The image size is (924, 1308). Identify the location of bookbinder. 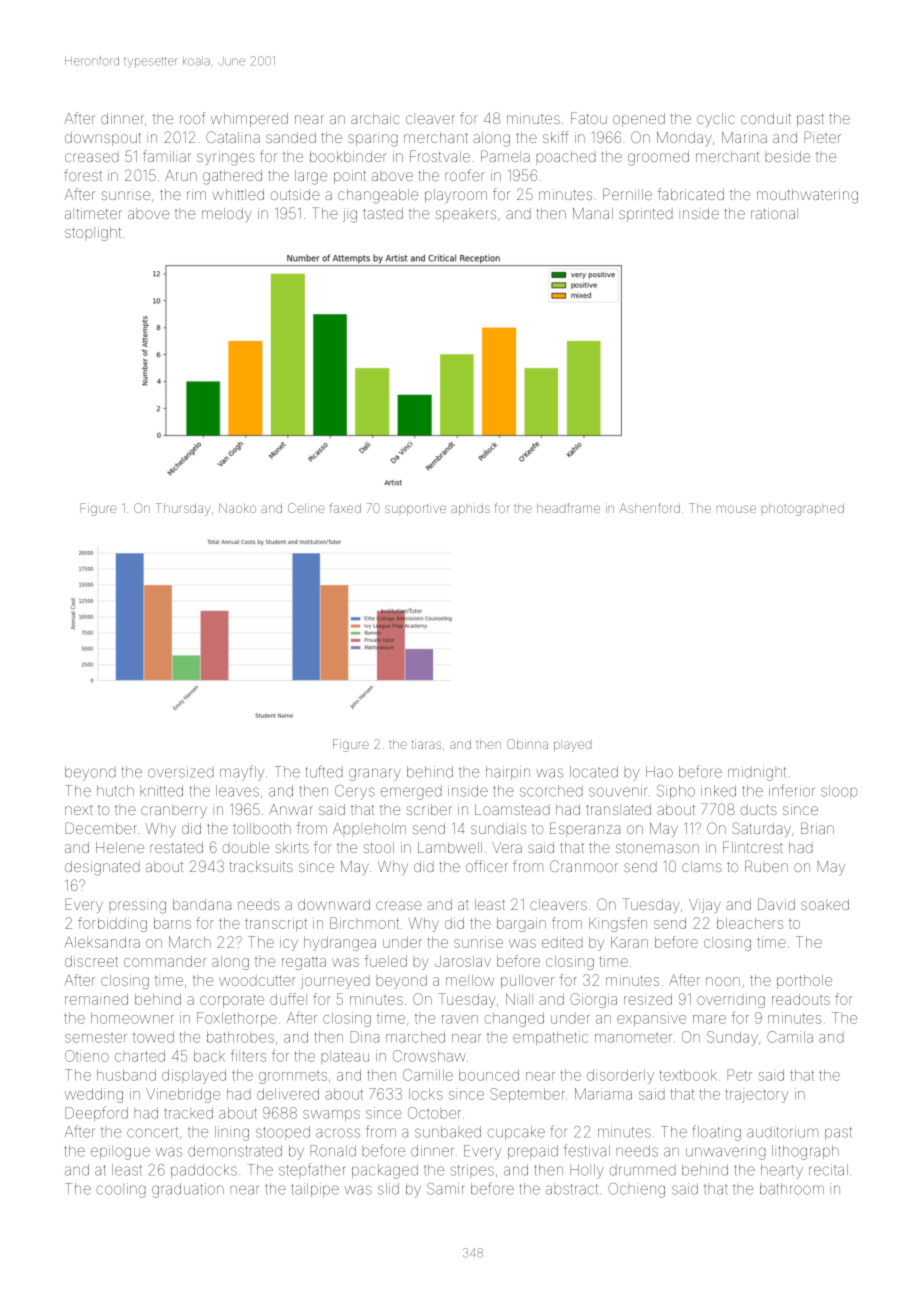
(348, 156).
